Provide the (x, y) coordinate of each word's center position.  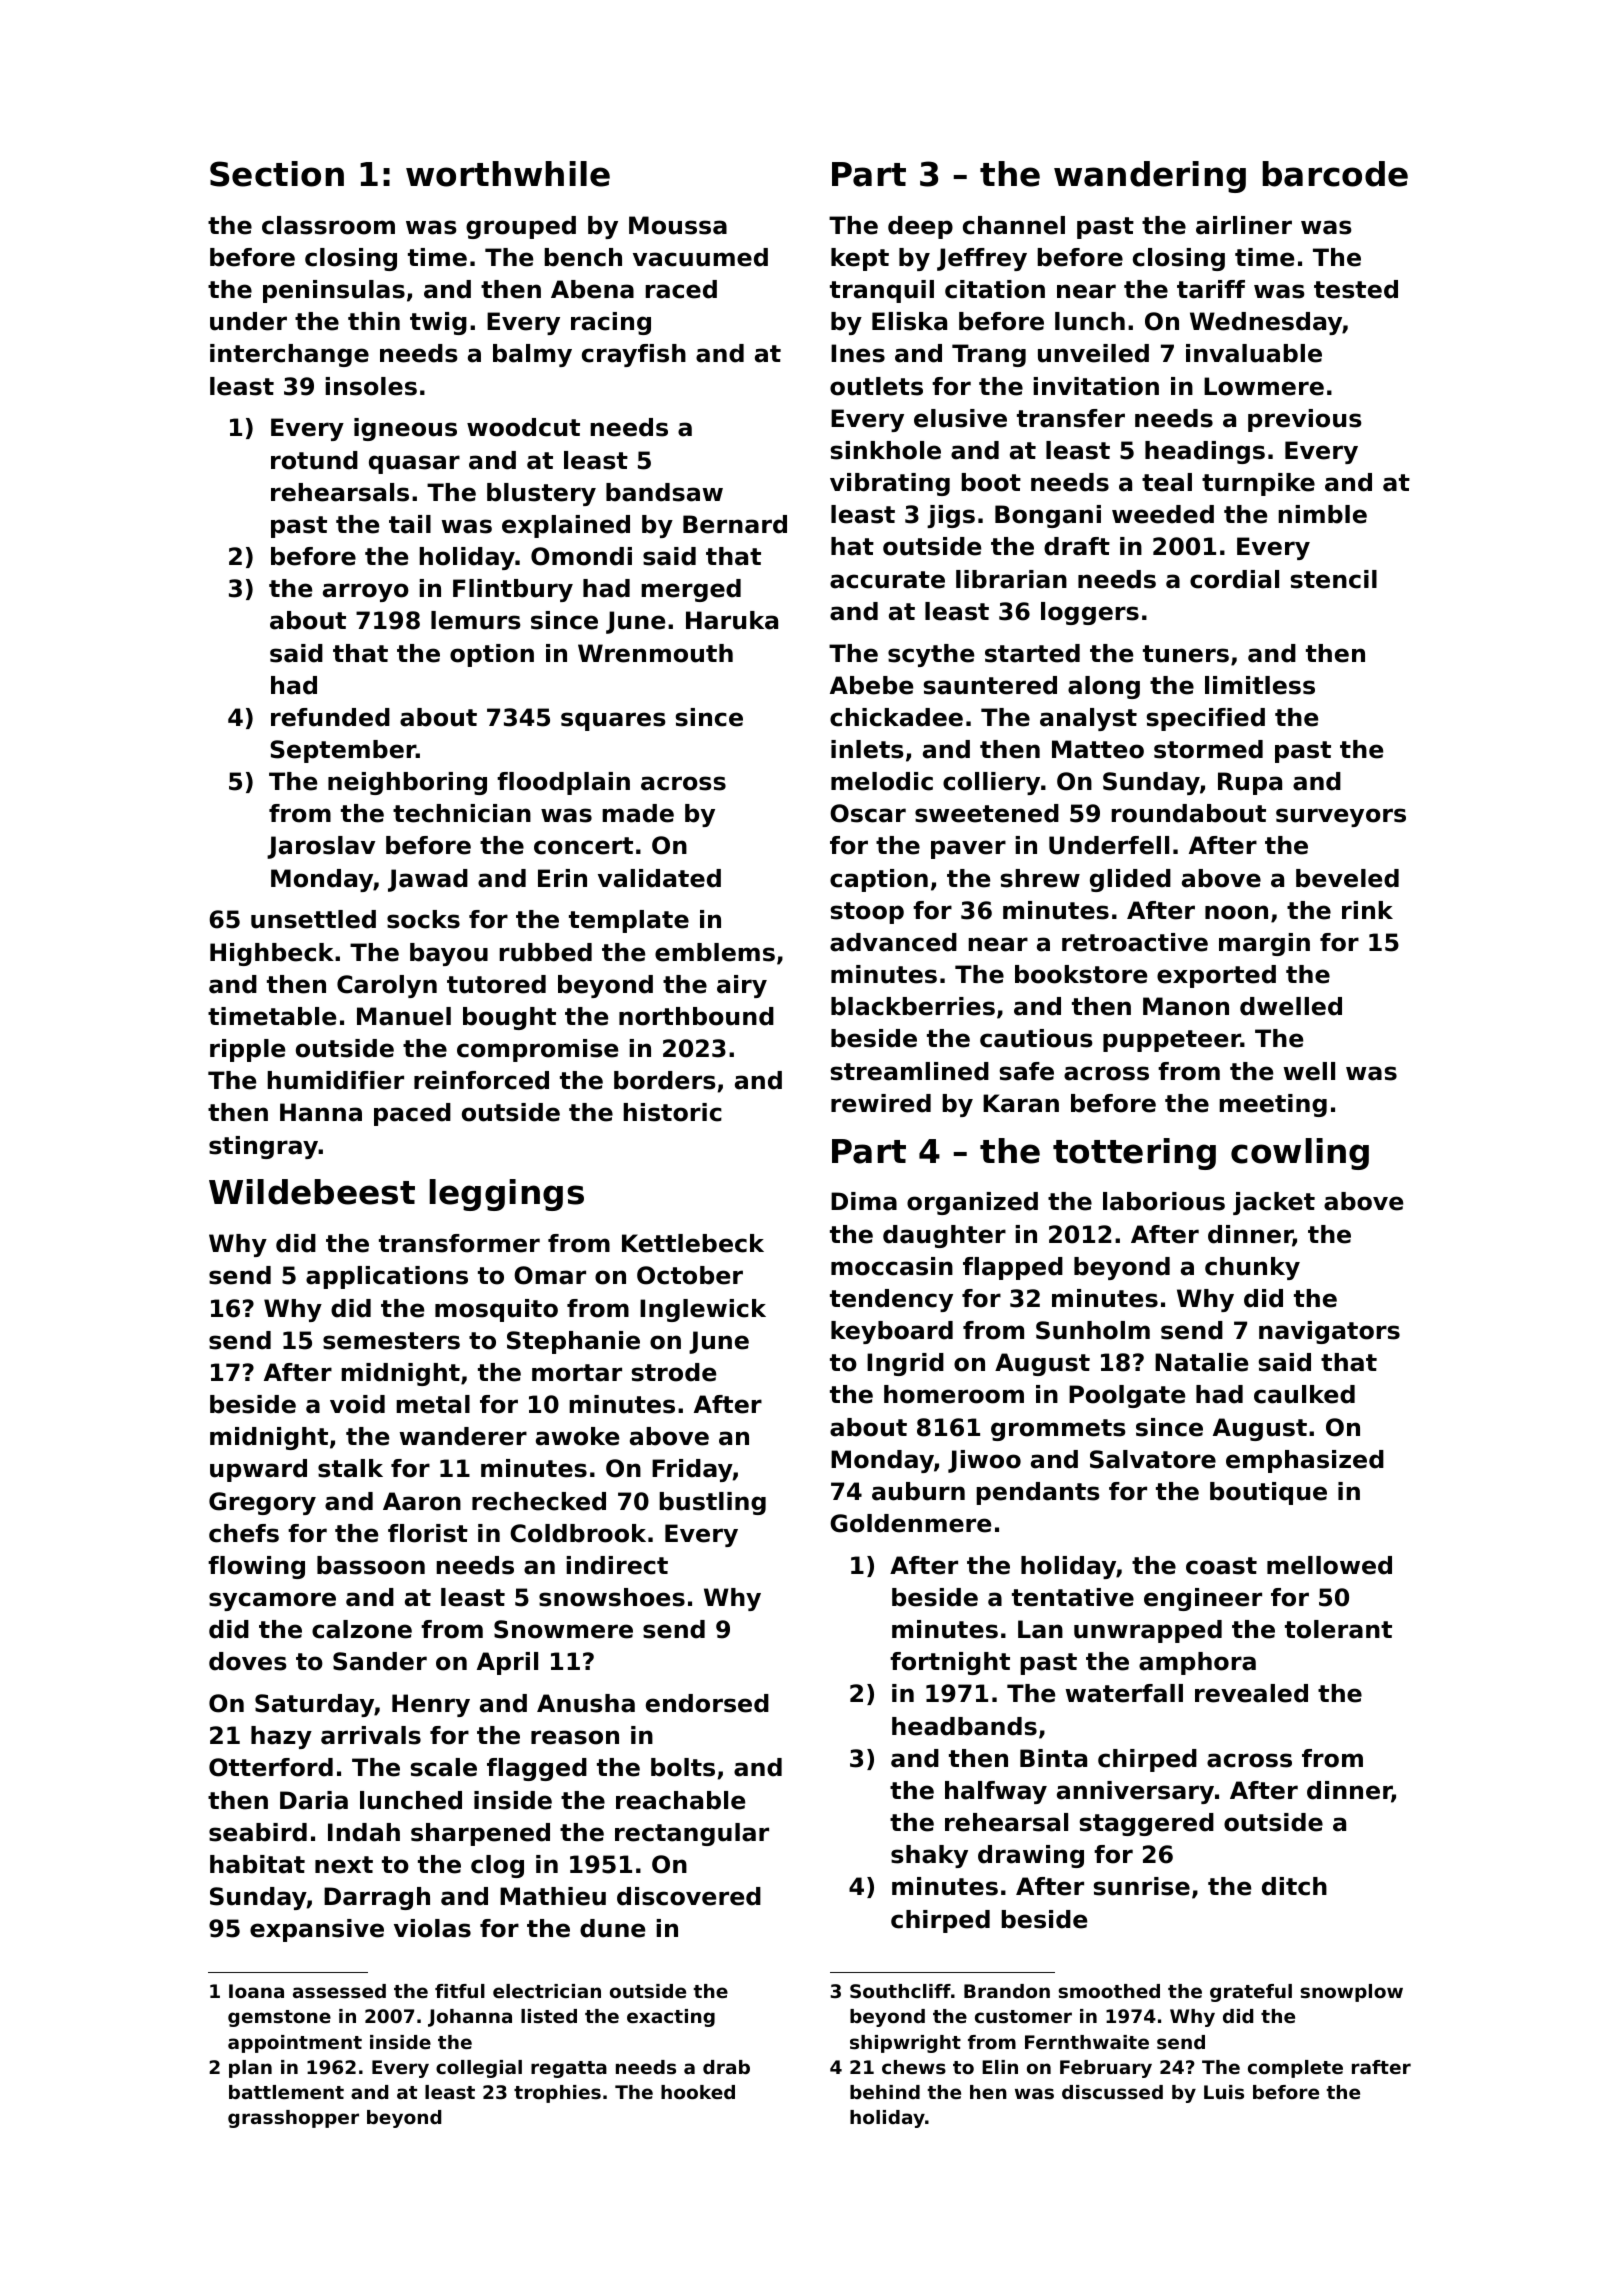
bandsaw (664, 492)
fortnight (950, 1663)
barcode (1335, 174)
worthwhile (508, 174)
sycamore (272, 1601)
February (1106, 2069)
